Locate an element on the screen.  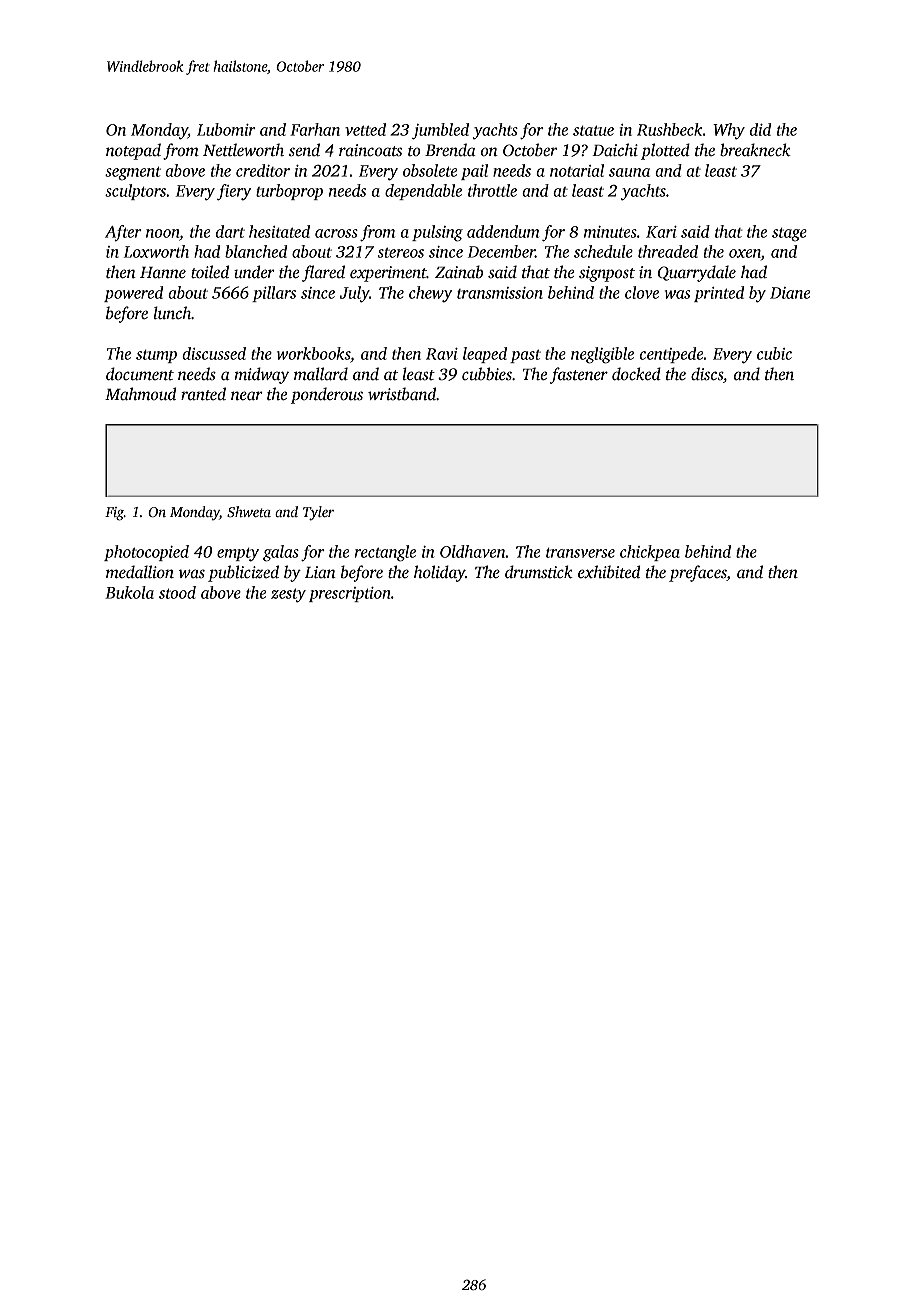
prescription is located at coordinates (350, 594).
